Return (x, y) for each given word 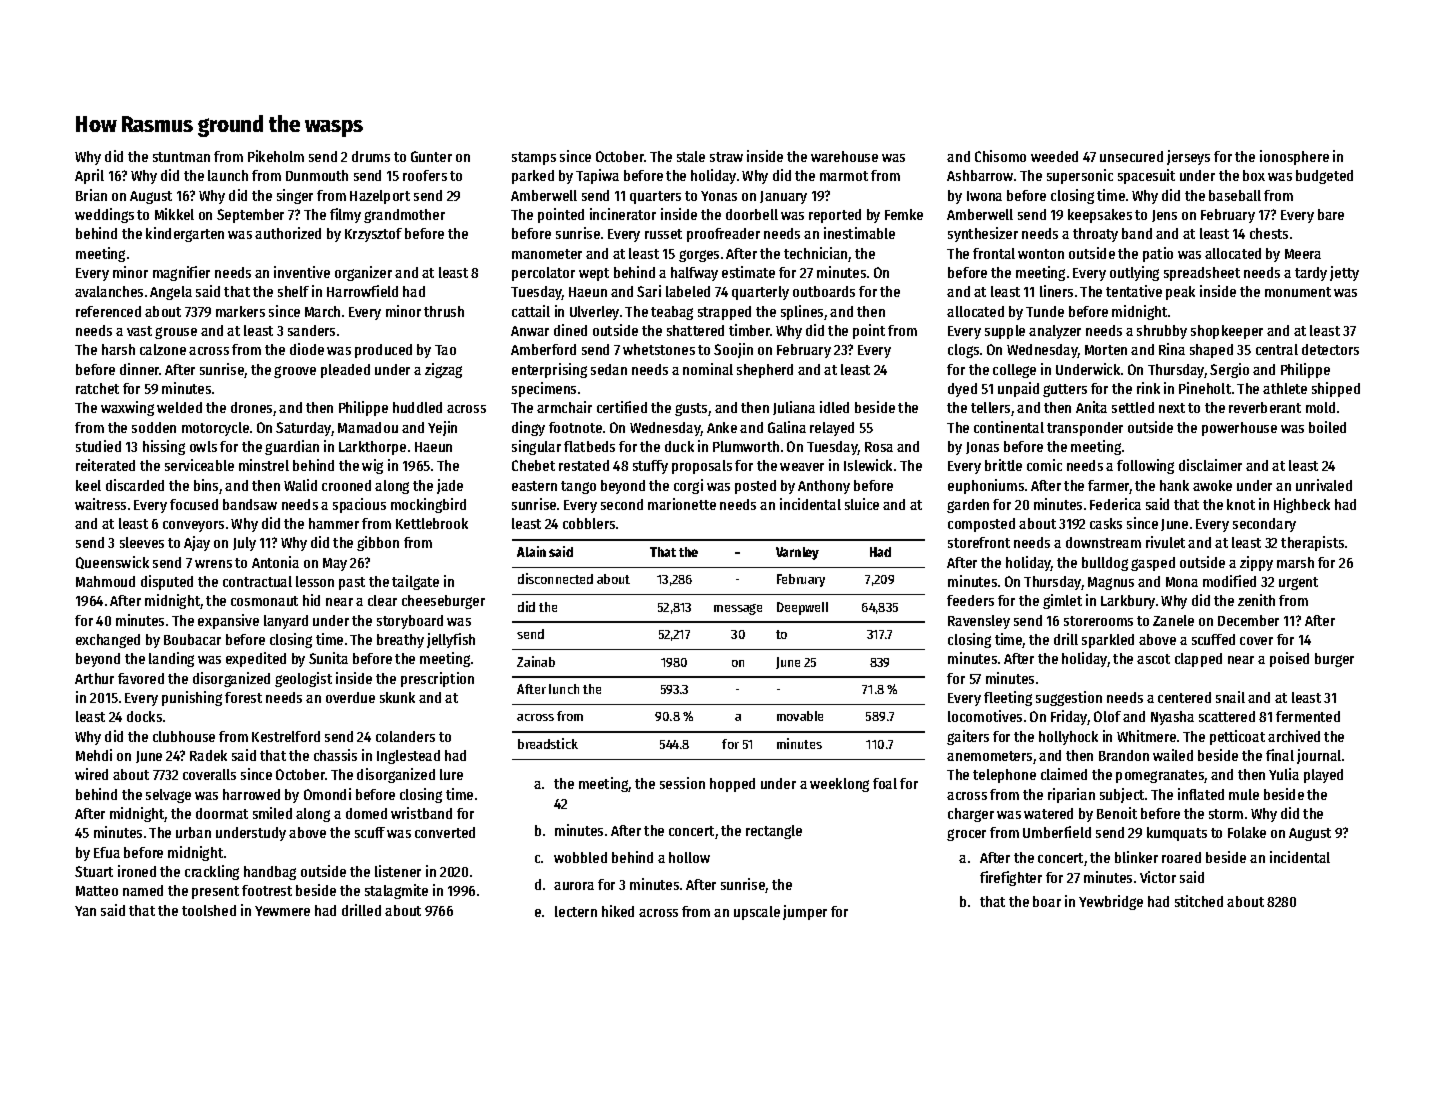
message (738, 609)
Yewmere (282, 911)
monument (1298, 292)
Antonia (275, 562)
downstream (1103, 542)
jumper (805, 912)
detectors (1330, 349)
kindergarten (185, 234)
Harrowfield (362, 291)
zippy (1256, 563)
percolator (543, 274)
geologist (303, 679)
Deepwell (802, 608)
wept (594, 274)
